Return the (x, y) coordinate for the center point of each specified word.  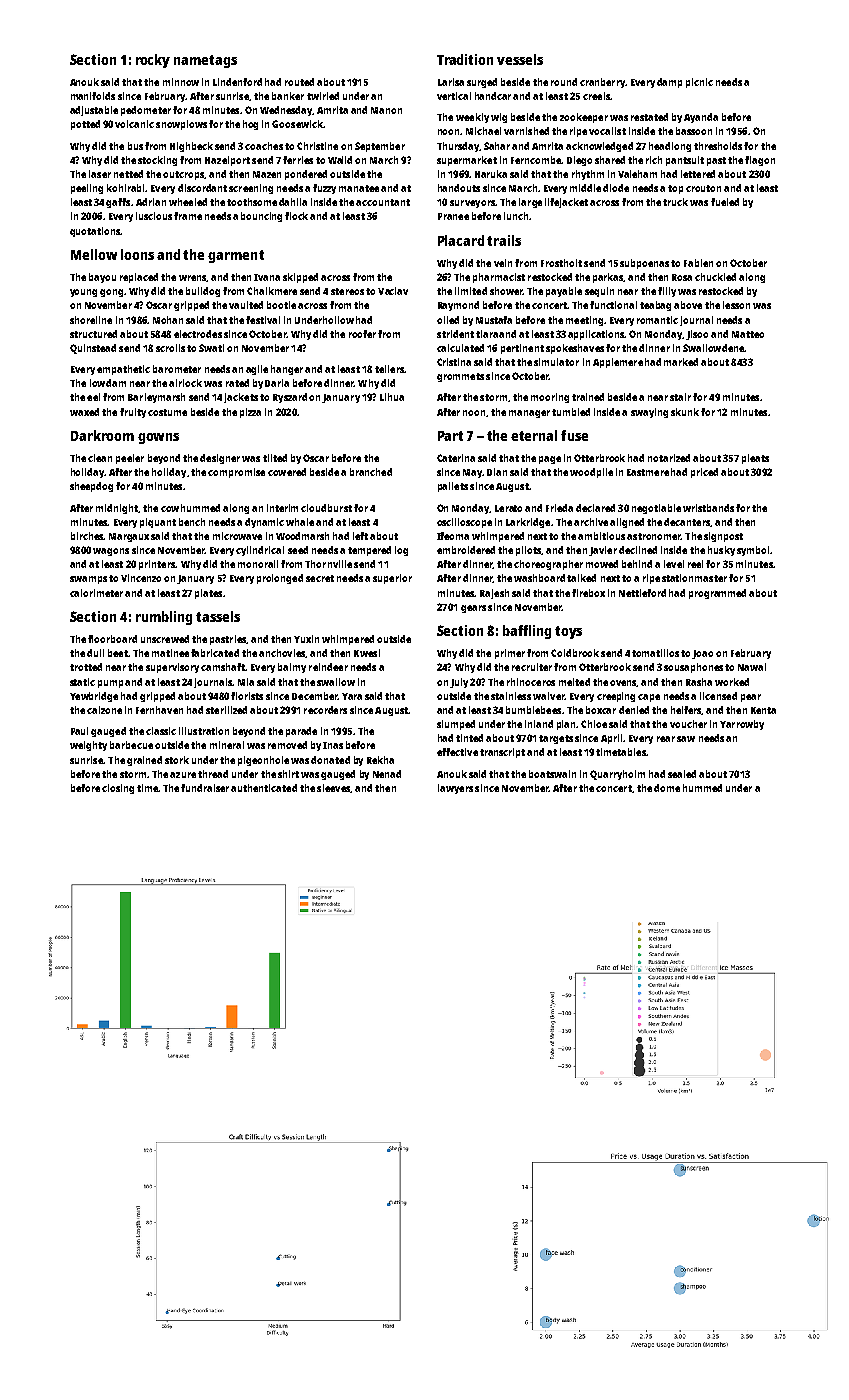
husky (721, 551)
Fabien (698, 263)
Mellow (94, 254)
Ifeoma (453, 536)
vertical (454, 96)
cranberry (602, 83)
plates (208, 594)
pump (110, 684)
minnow (181, 82)
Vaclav (393, 291)
